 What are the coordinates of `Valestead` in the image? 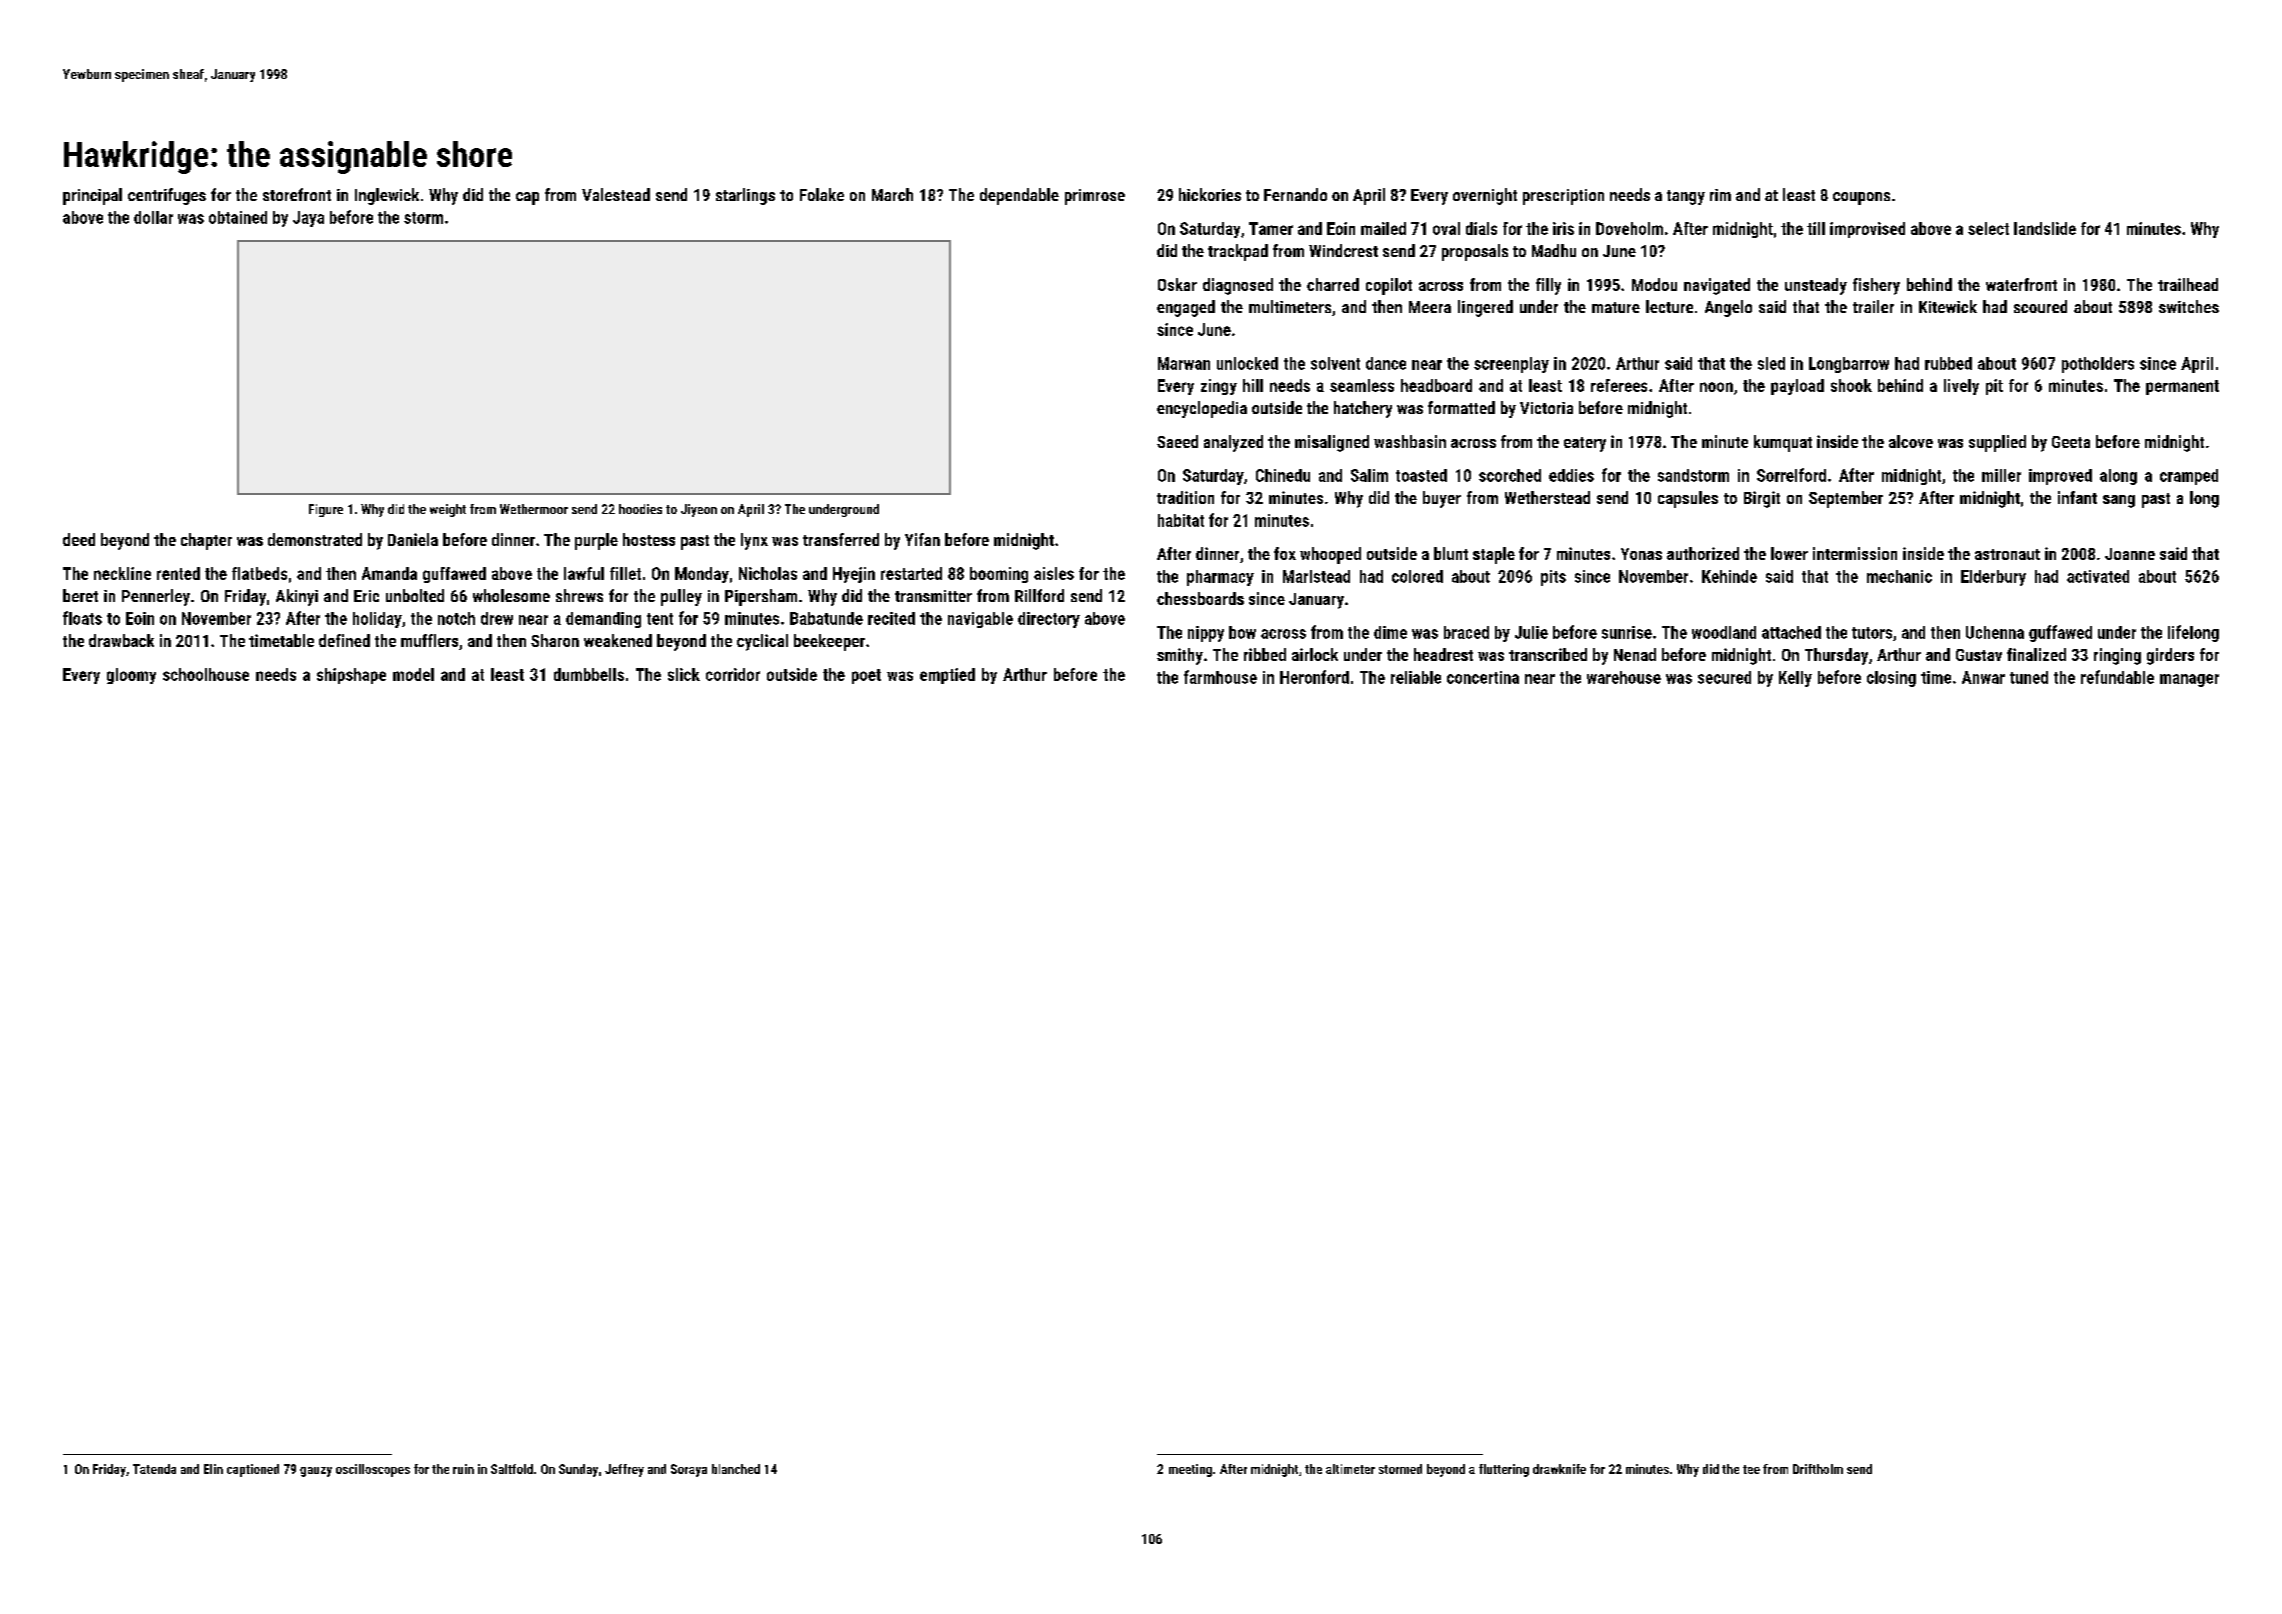 It's located at (616, 194).
